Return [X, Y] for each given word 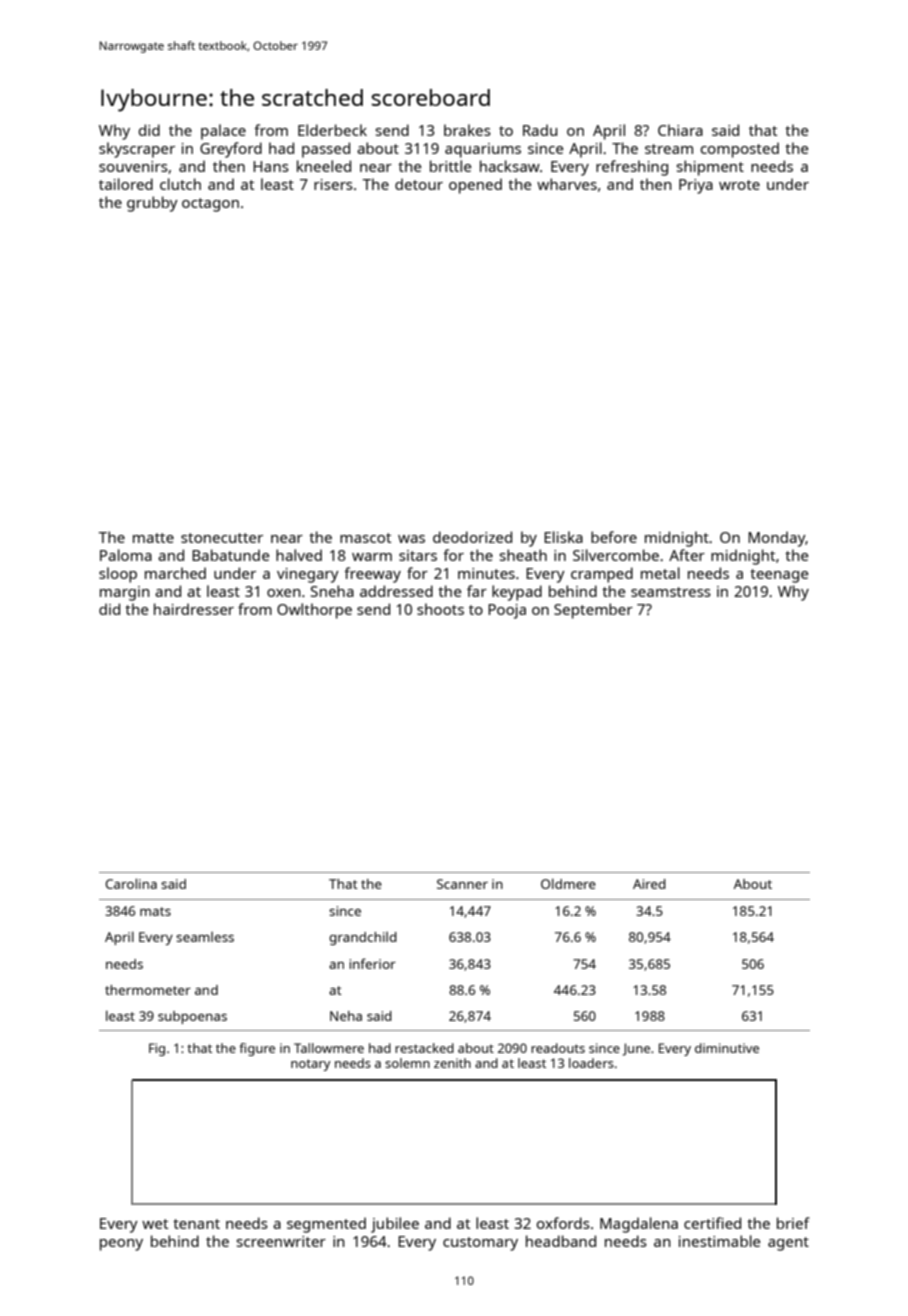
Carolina [131, 883]
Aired [649, 884]
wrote [739, 185]
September [593, 611]
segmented [326, 1225]
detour [419, 184]
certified [712, 1223]
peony [121, 1245]
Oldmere [568, 883]
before [614, 537]
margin [125, 593]
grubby [152, 204]
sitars [418, 555]
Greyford [231, 150]
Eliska [563, 537]
